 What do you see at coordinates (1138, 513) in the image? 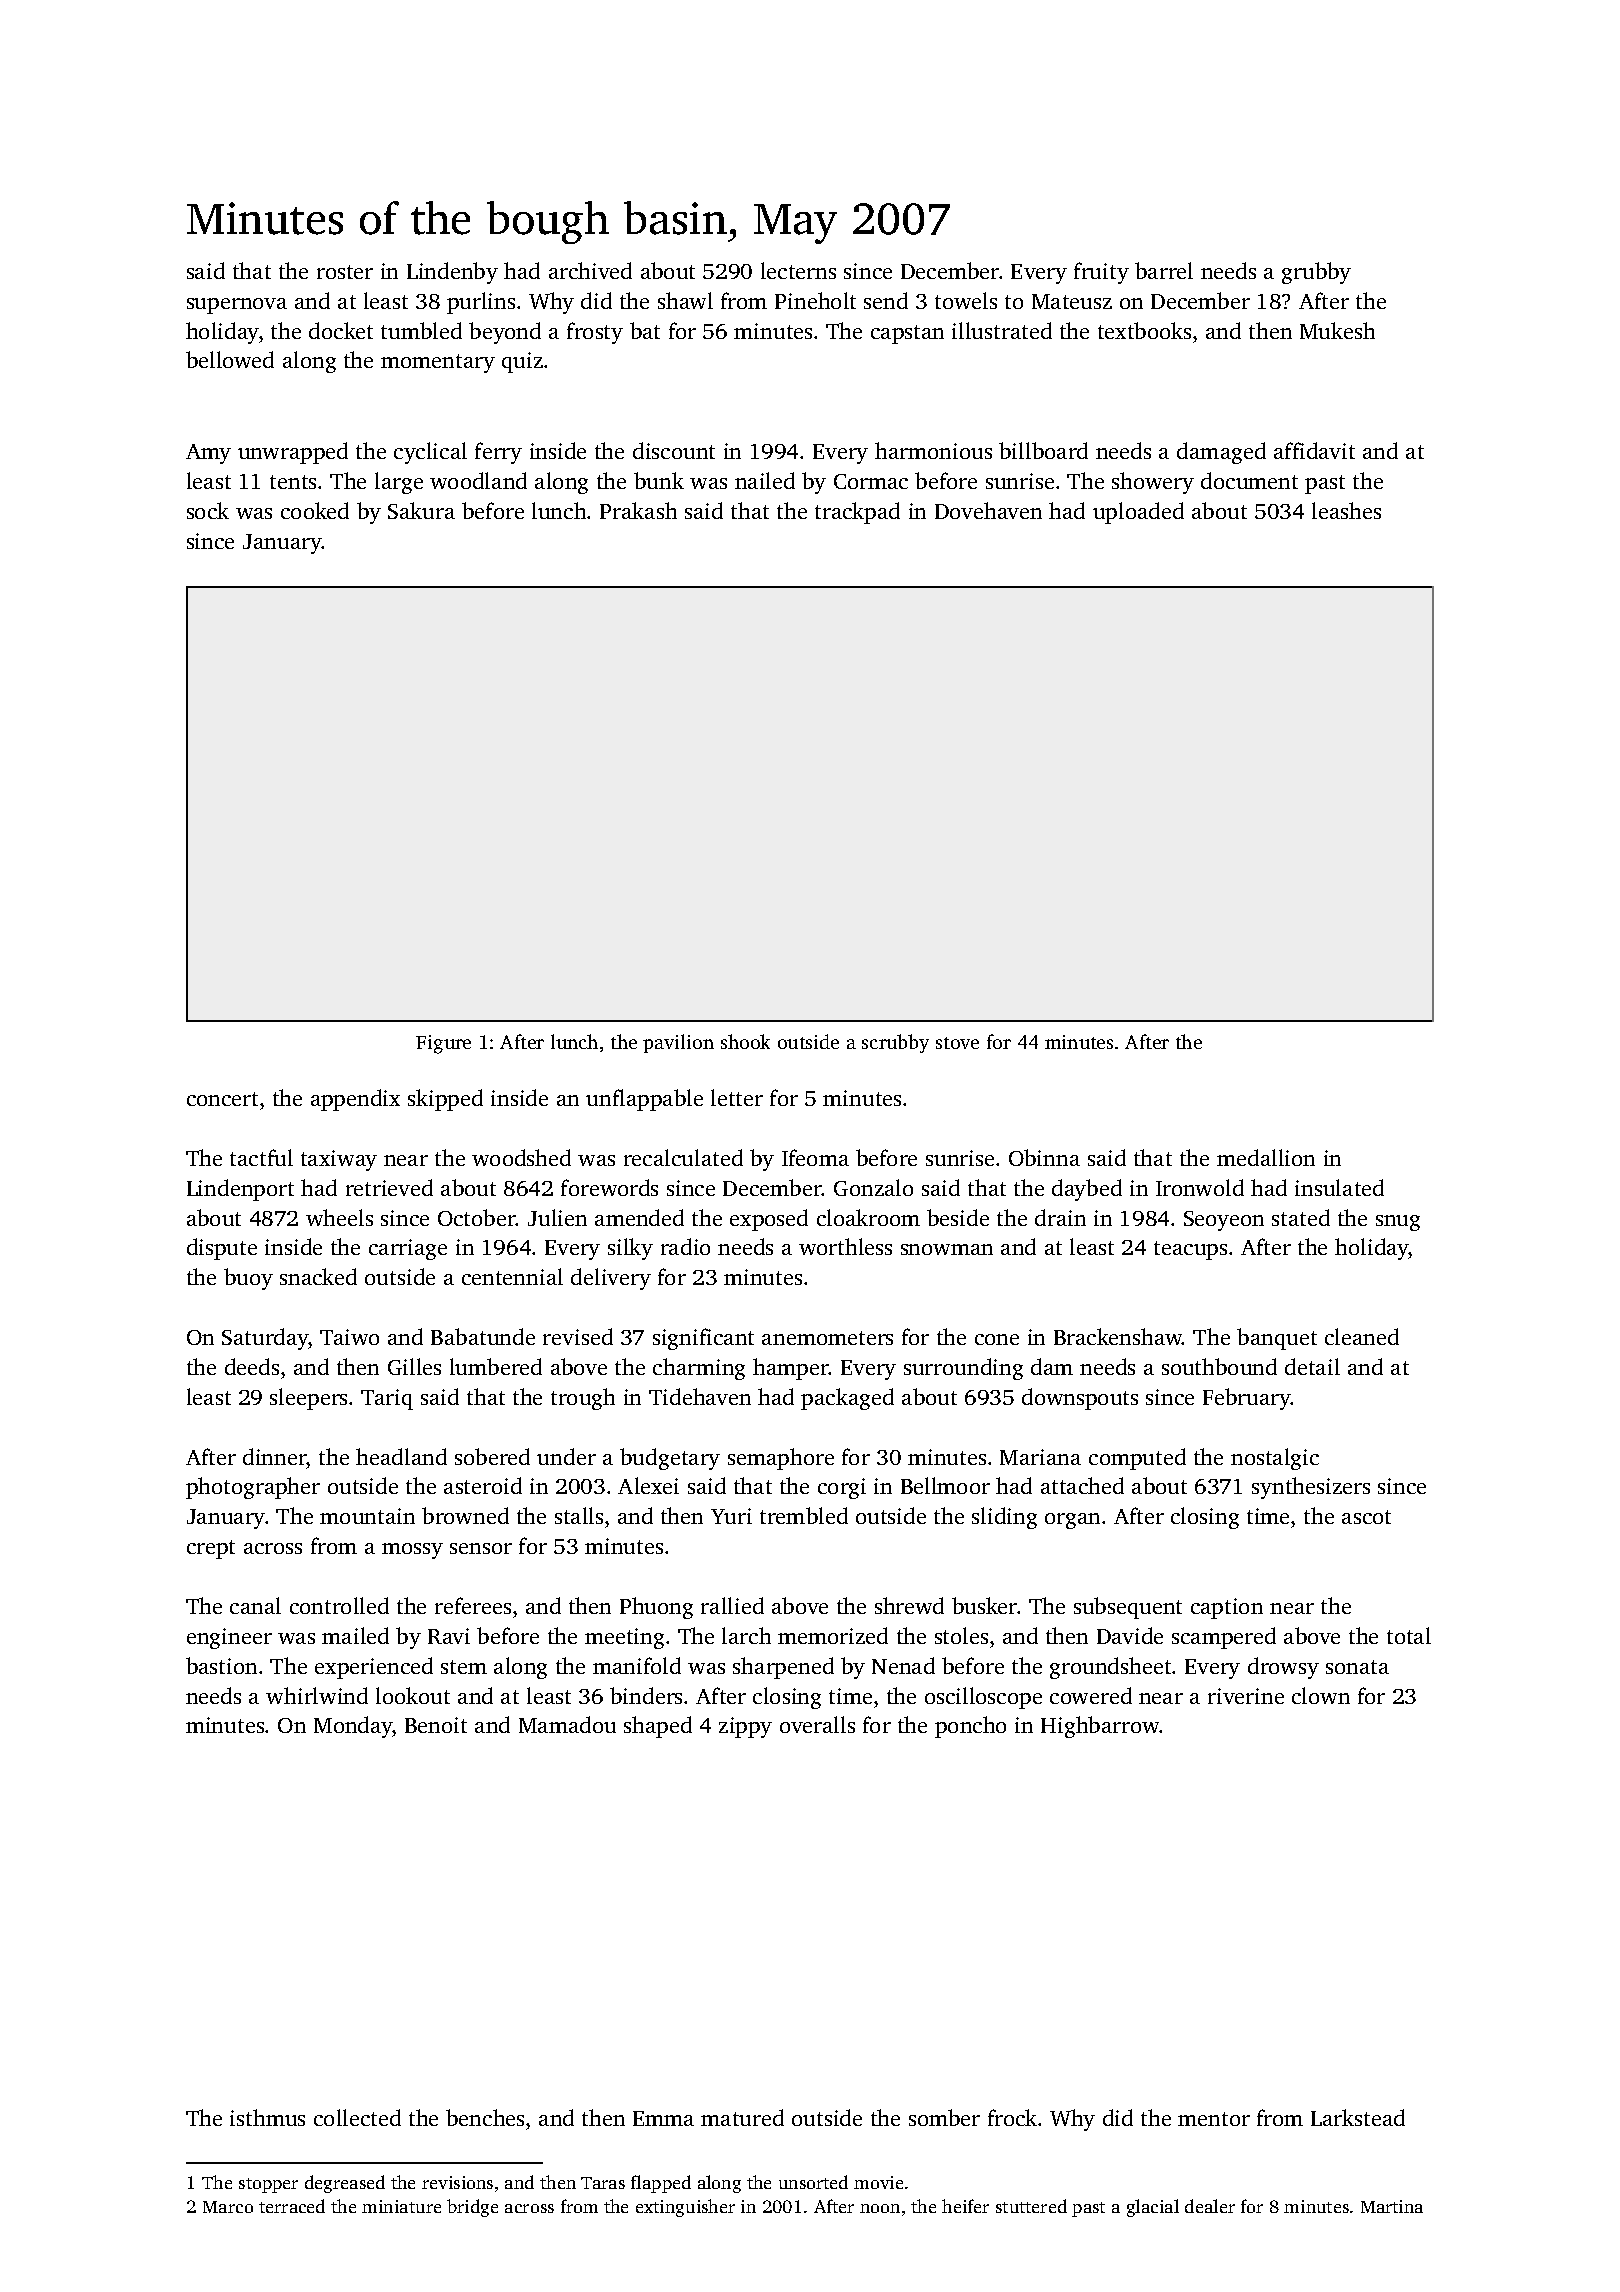
I see `uploaded` at bounding box center [1138, 513].
